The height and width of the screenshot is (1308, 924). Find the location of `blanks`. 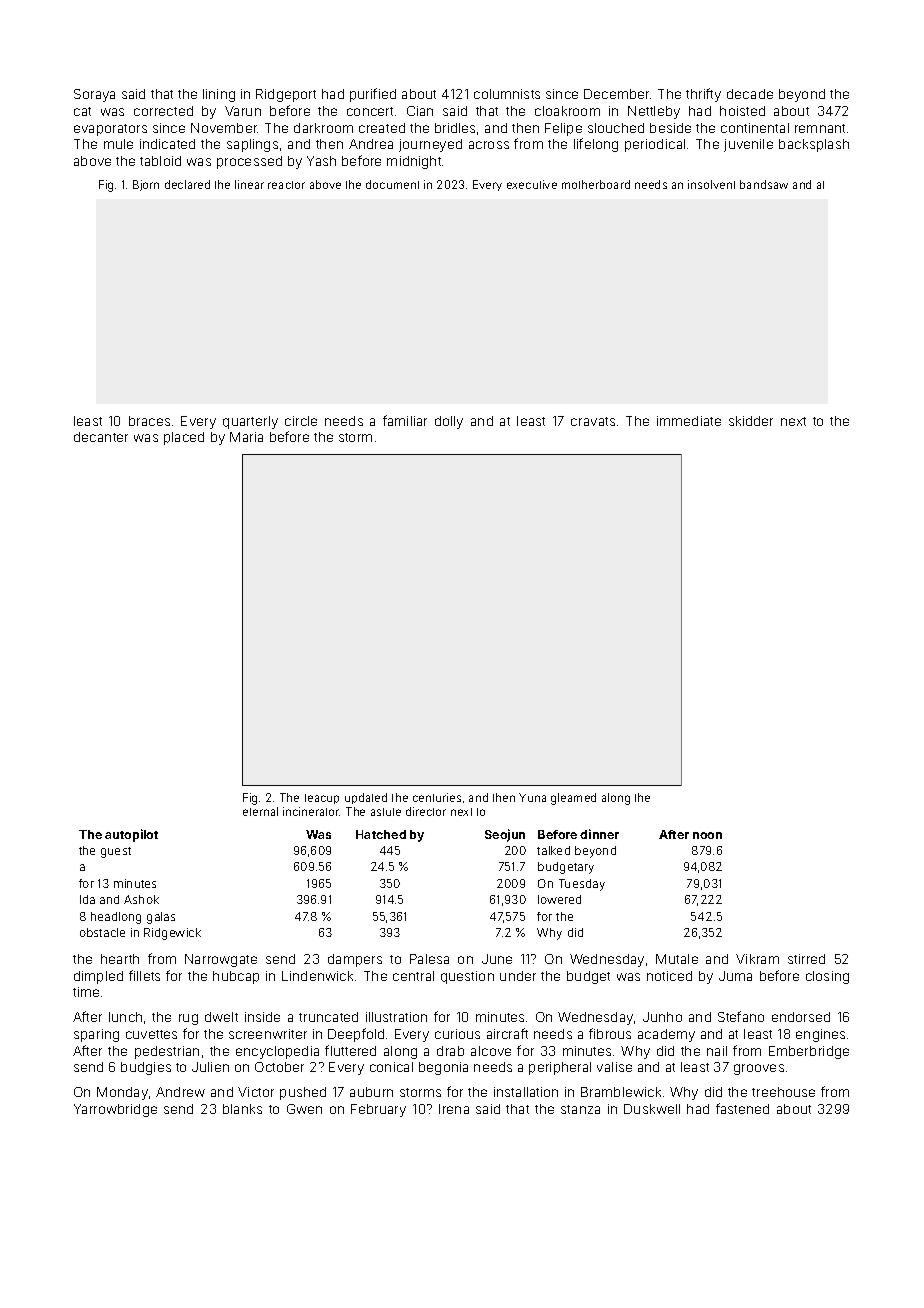

blanks is located at coordinates (242, 1109).
